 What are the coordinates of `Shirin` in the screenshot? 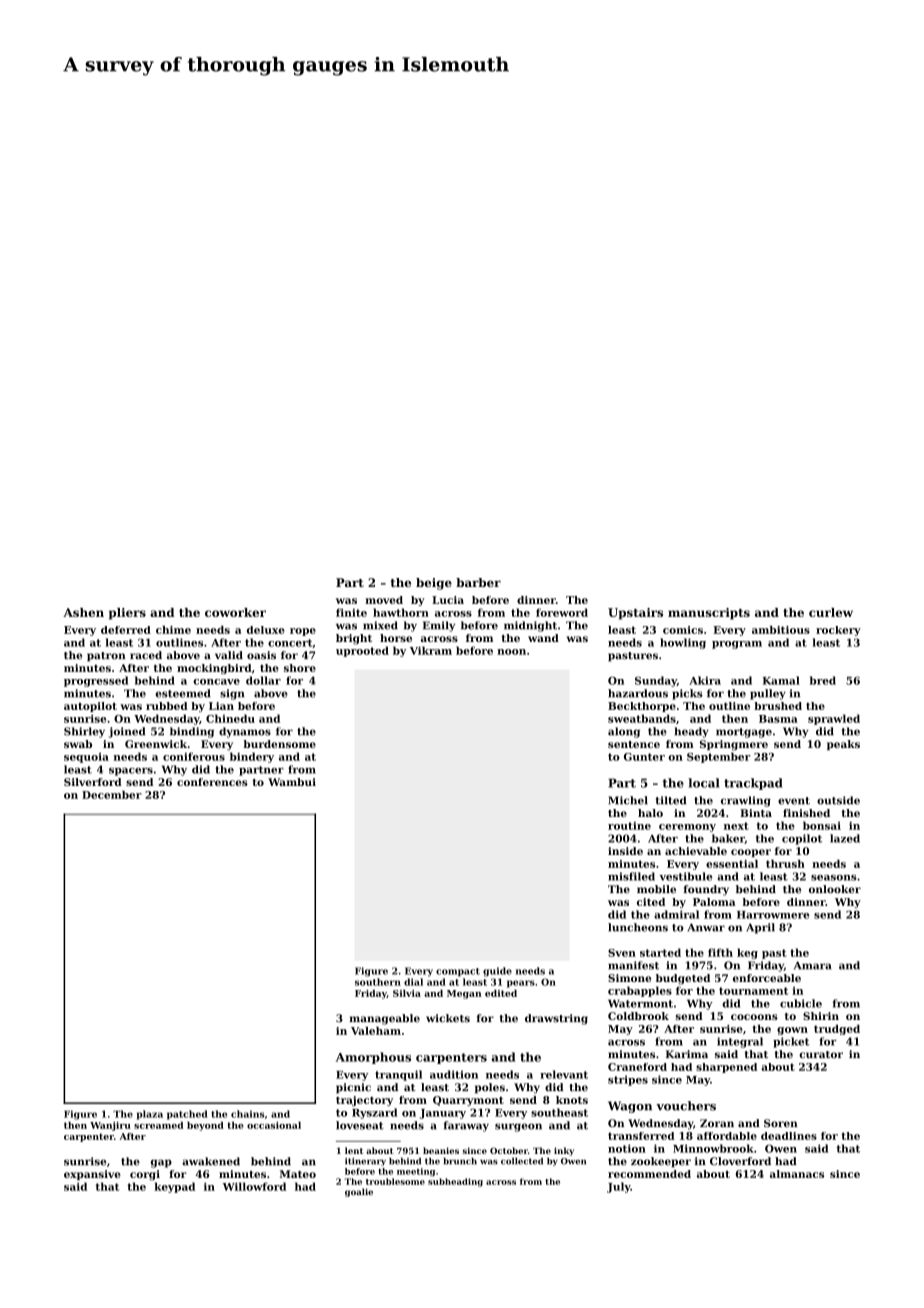 It's located at (821, 1016).
